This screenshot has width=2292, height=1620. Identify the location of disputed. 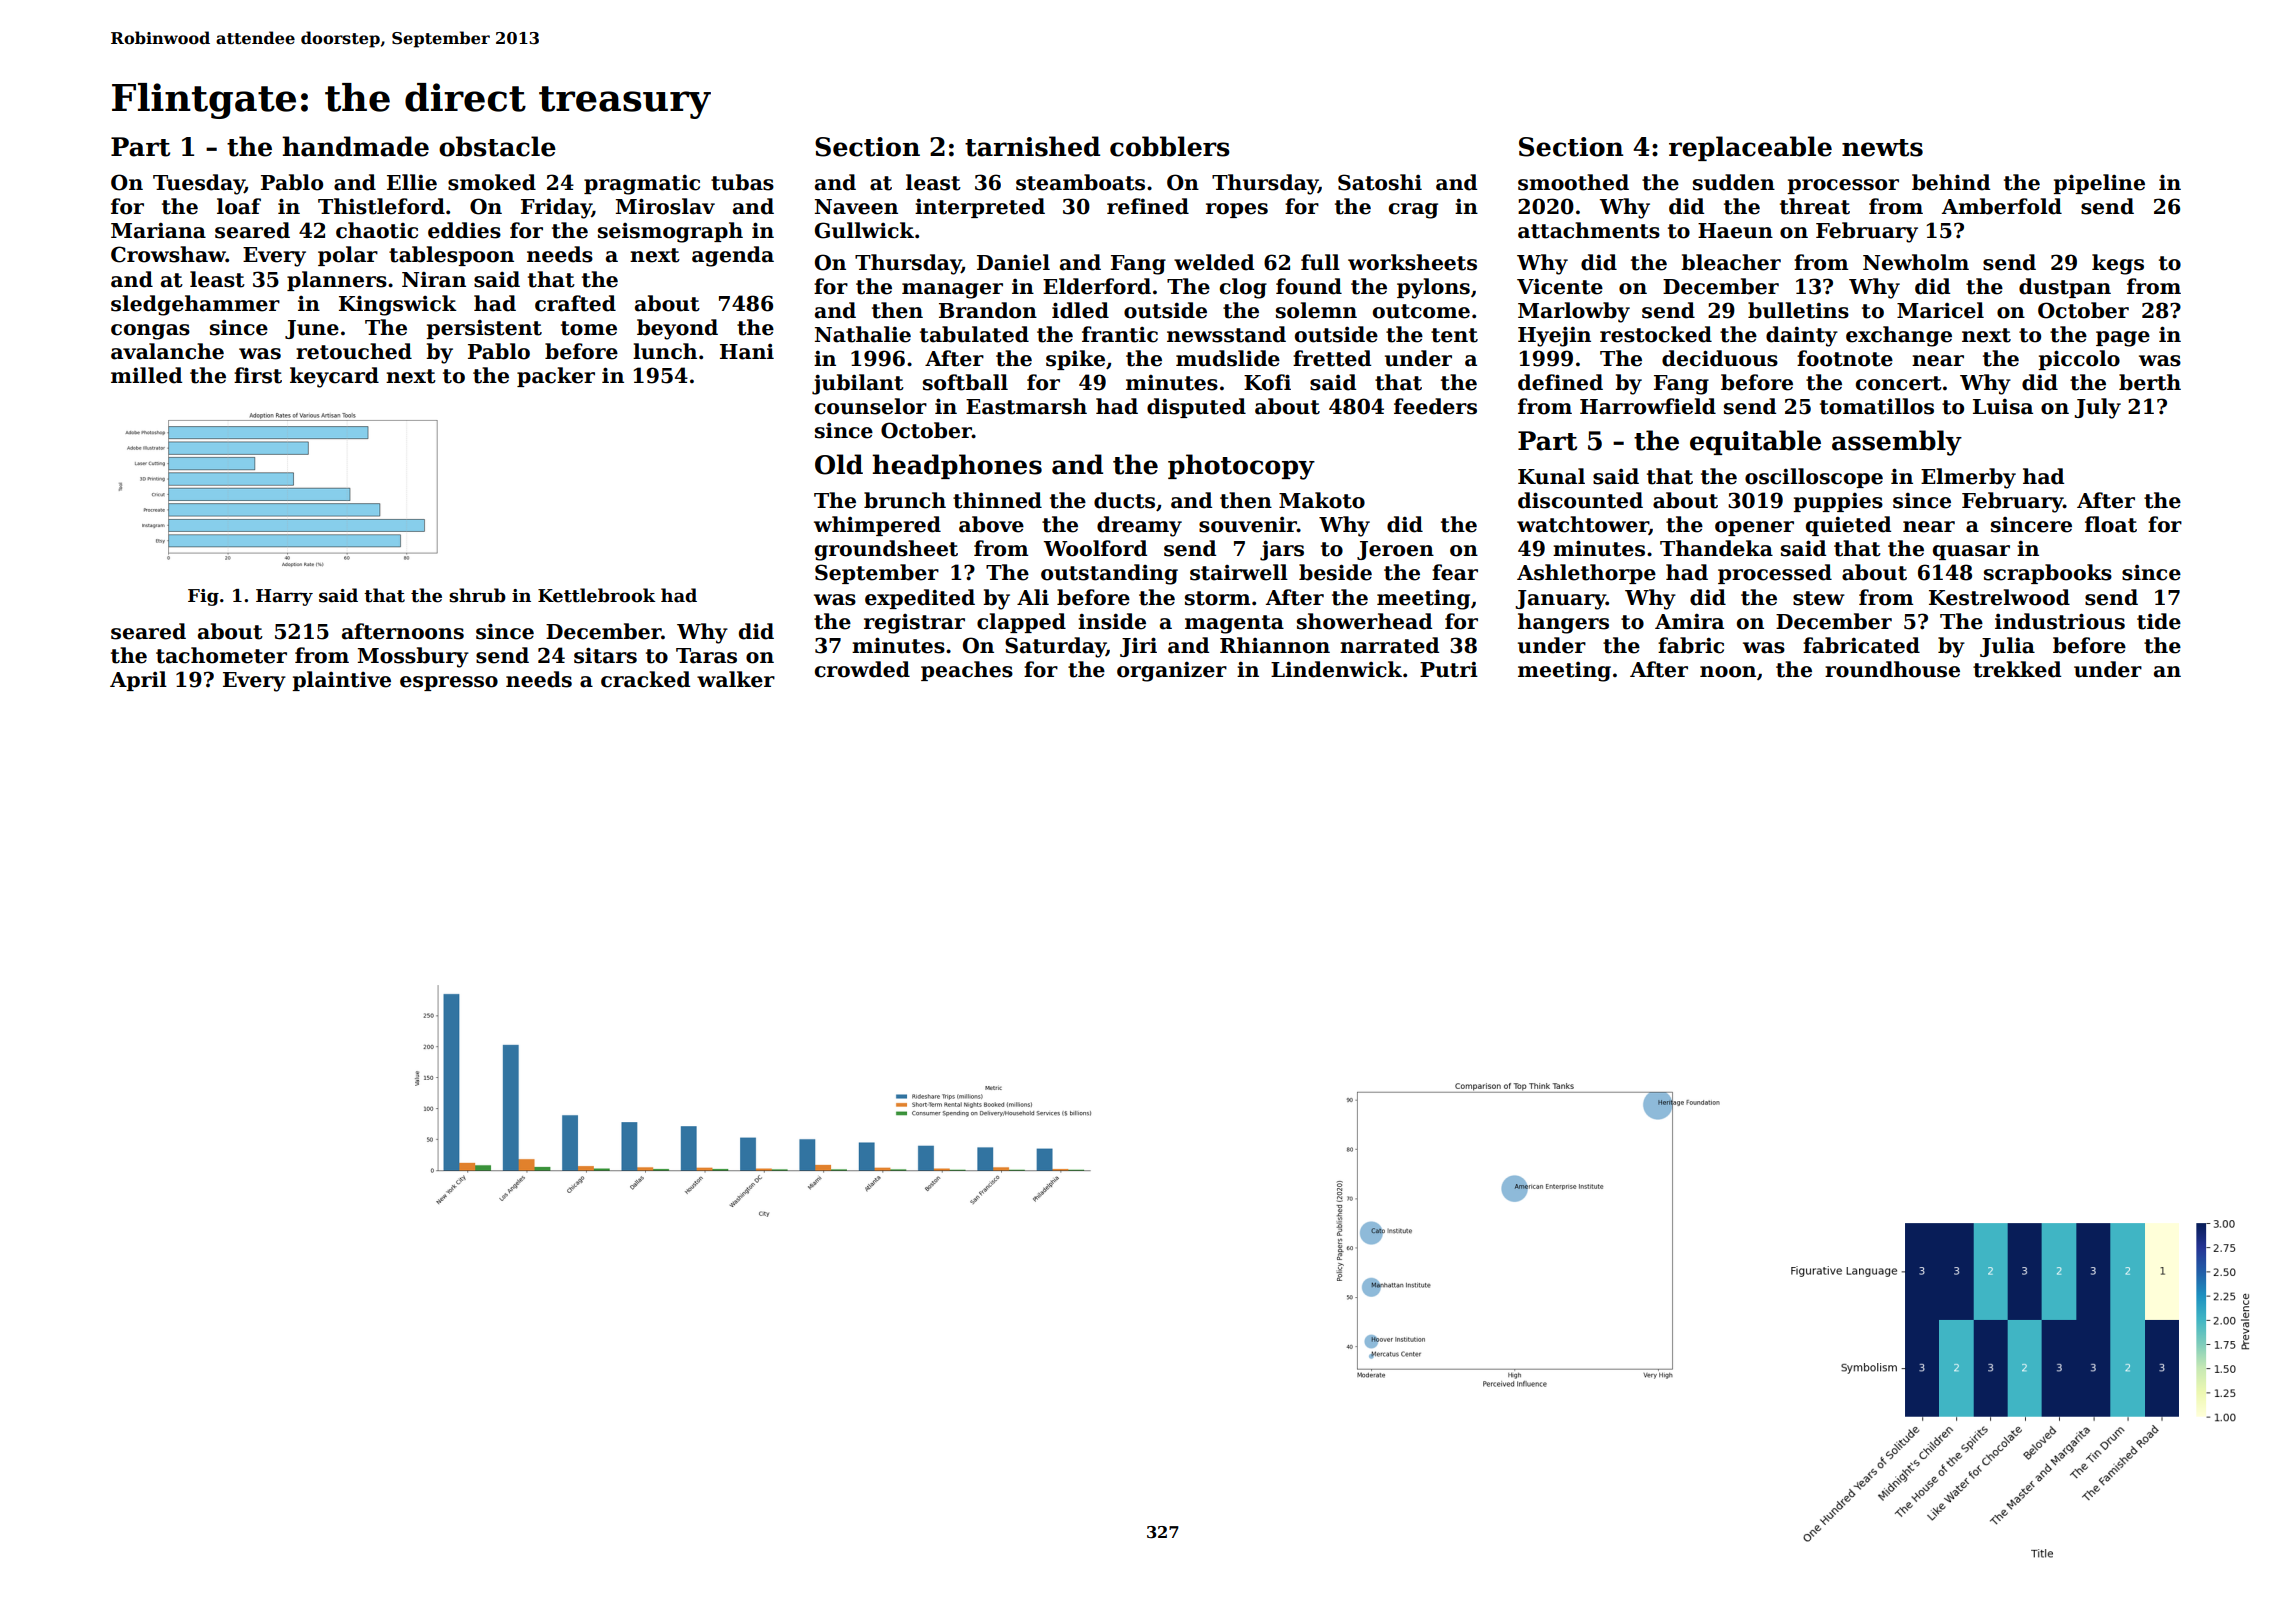
(1196, 408).
